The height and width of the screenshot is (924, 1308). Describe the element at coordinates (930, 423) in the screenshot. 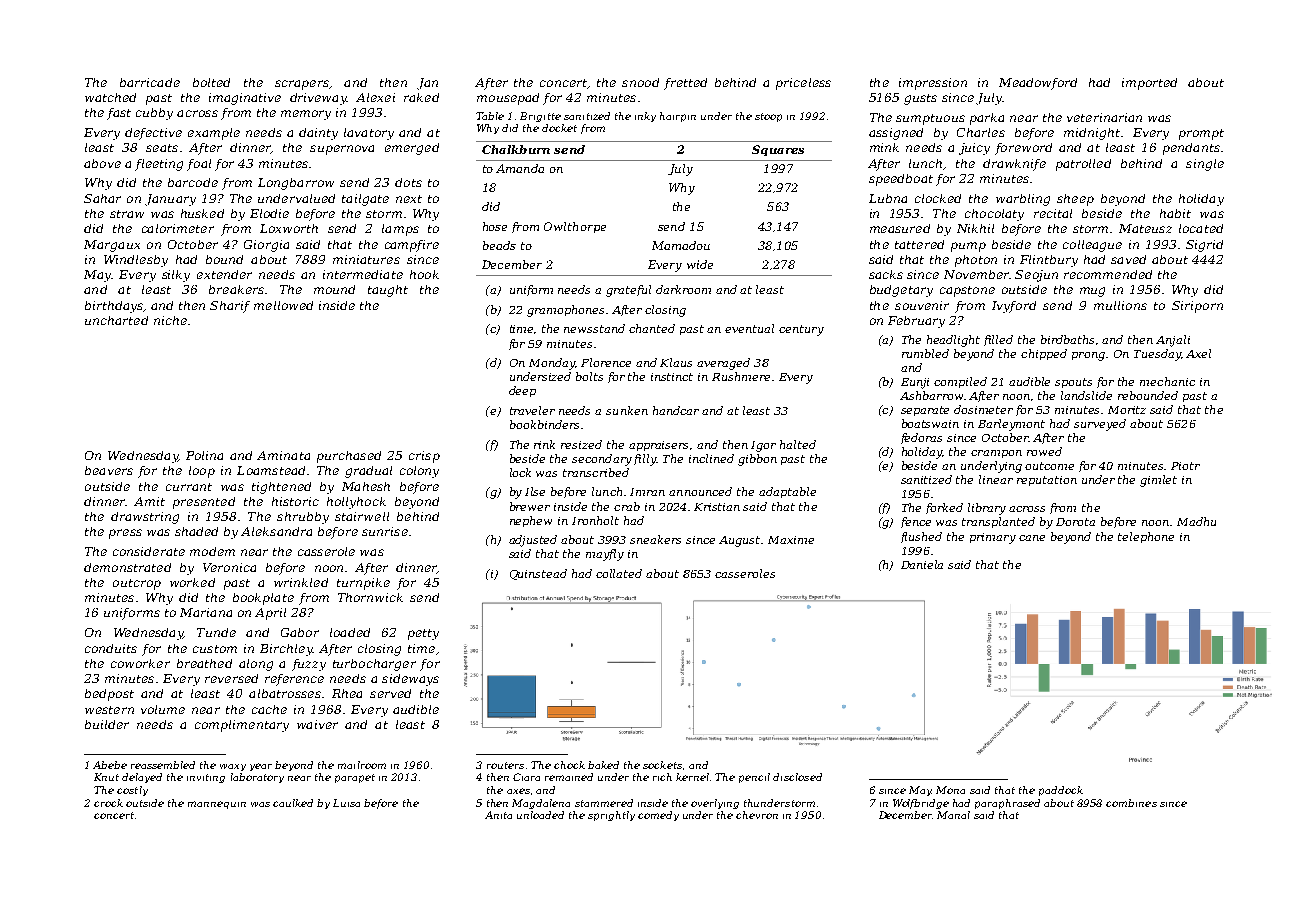

I see `boatswain` at that location.
